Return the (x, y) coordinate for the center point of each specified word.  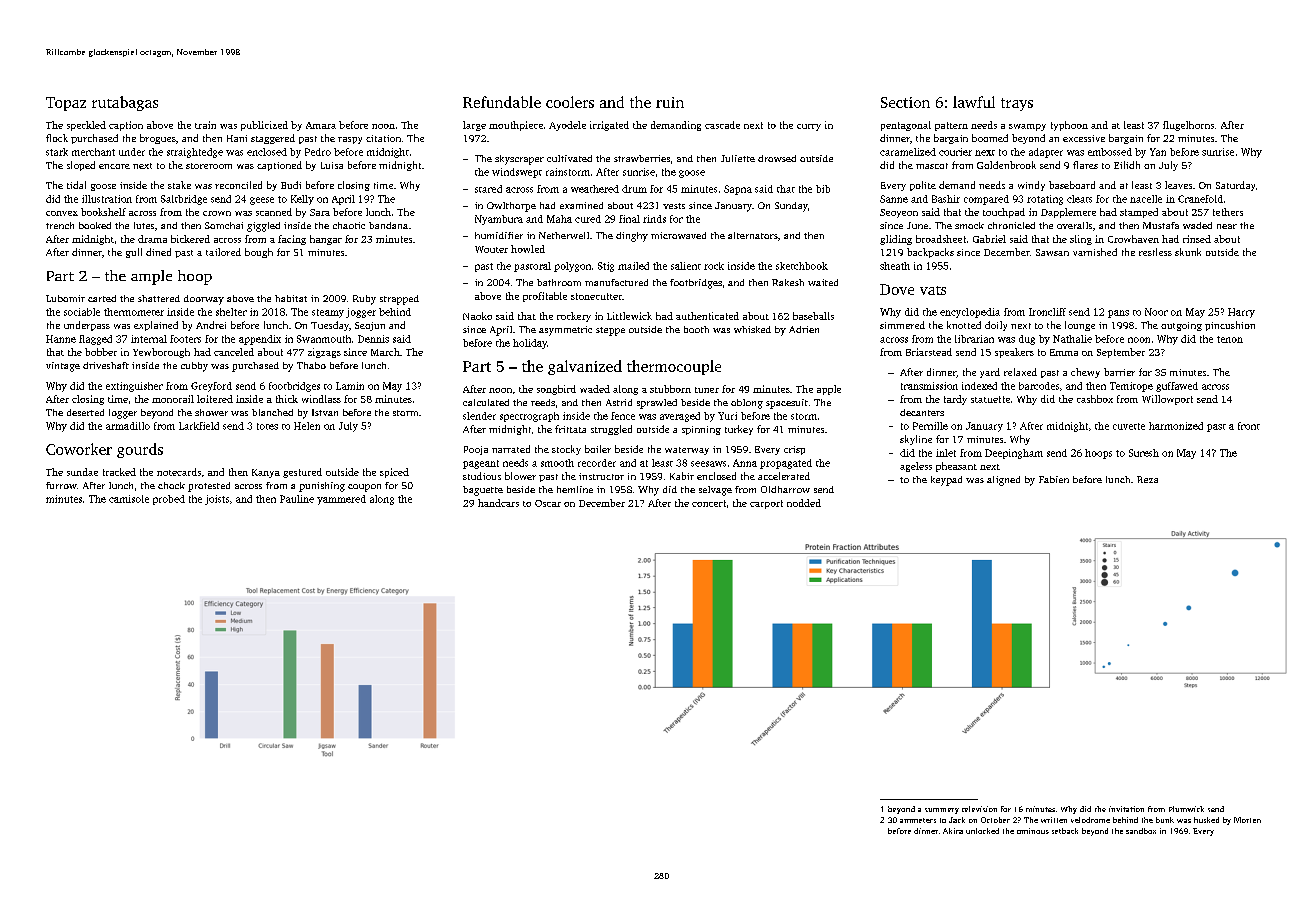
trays (1017, 104)
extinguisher (134, 387)
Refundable (502, 102)
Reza (1147, 479)
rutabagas (125, 103)
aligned (1003, 481)
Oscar (548, 503)
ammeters (918, 820)
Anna (745, 463)
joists (217, 500)
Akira (953, 831)
